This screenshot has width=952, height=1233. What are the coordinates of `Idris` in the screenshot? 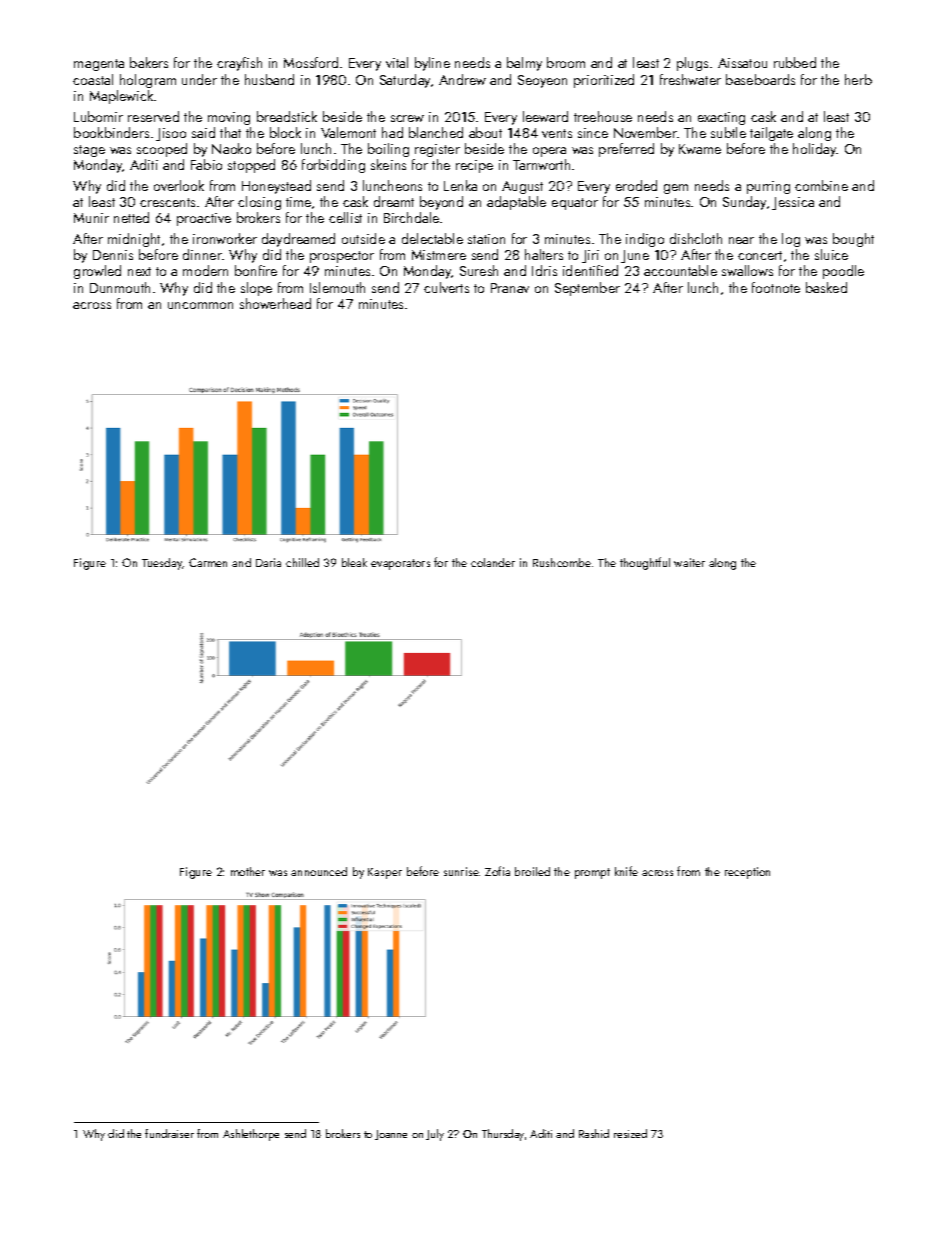 It's located at (544, 270).
